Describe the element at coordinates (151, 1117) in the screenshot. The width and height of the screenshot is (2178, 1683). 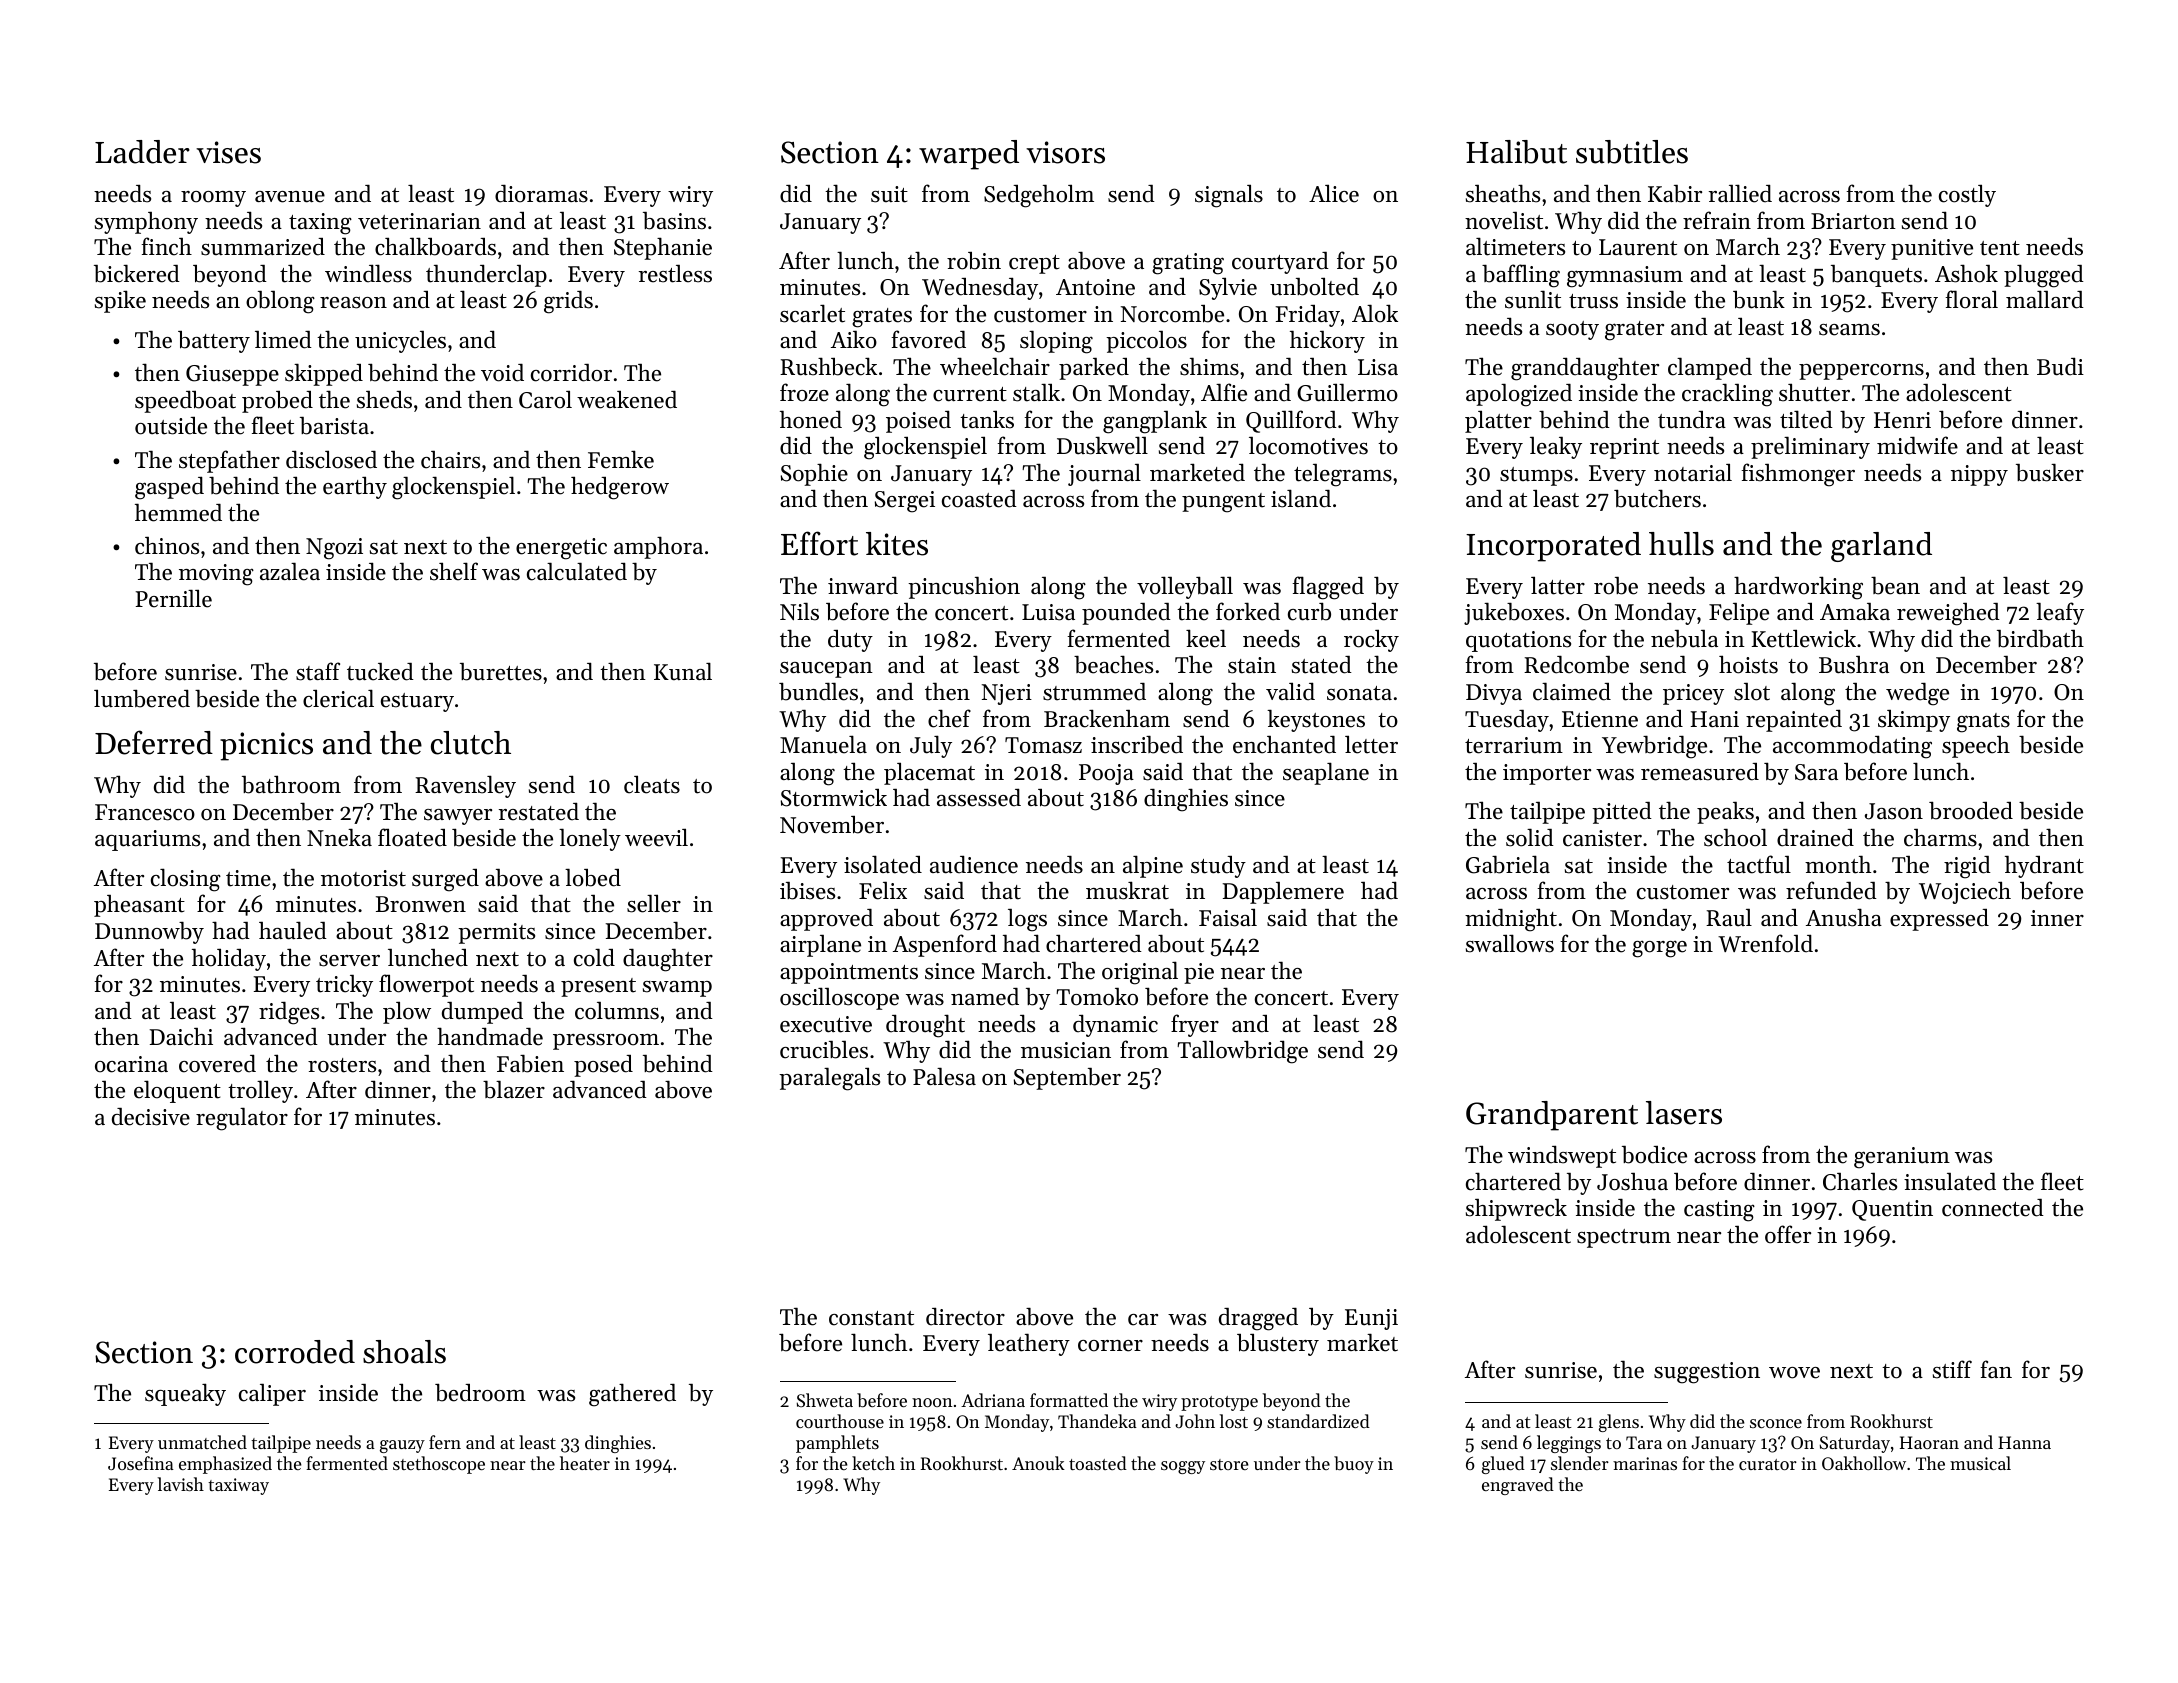
I see `decisive` at that location.
